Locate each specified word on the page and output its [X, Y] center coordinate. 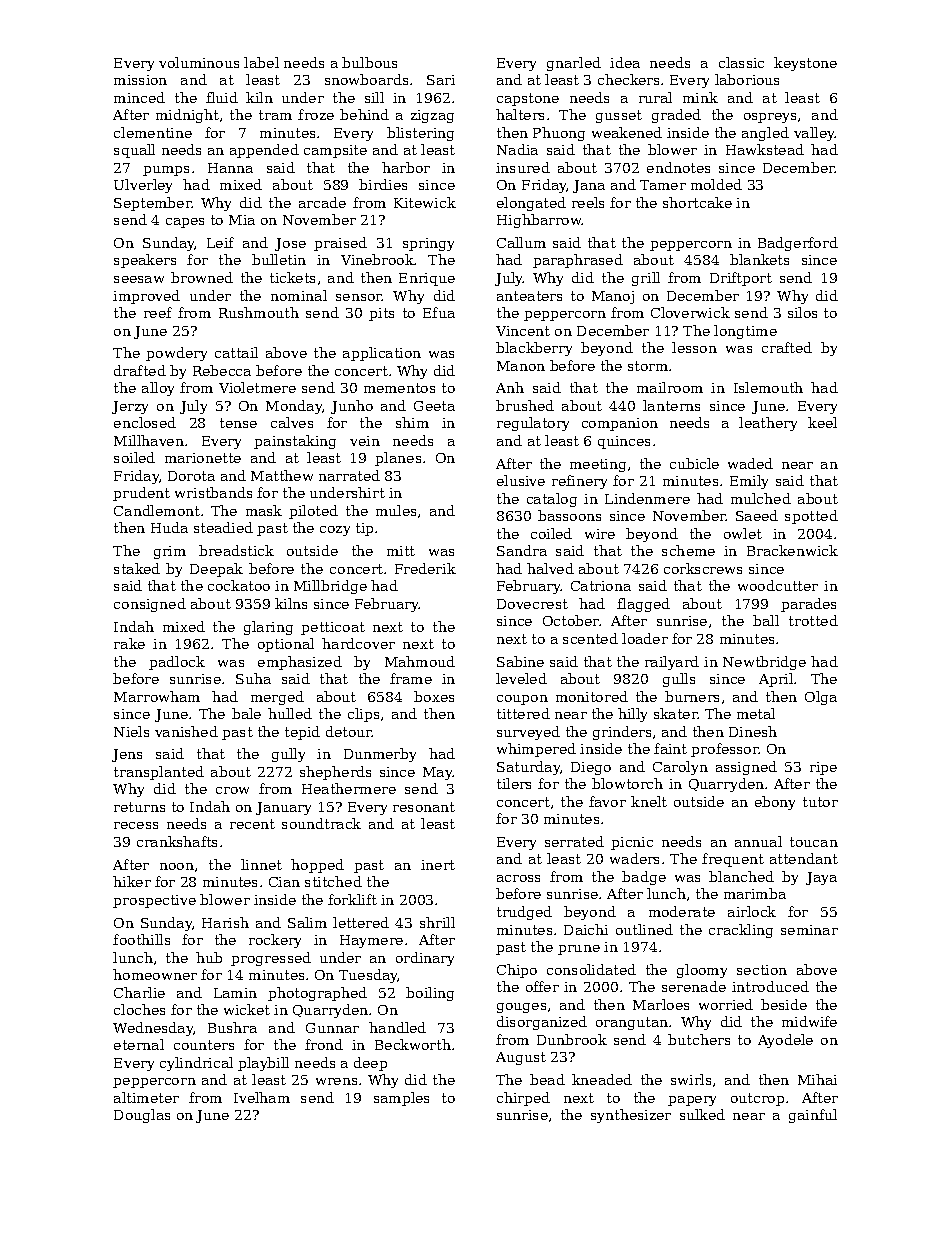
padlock [177, 663]
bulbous [369, 62]
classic [741, 62]
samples [401, 1099]
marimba [755, 893]
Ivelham [262, 1097]
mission [140, 80]
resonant [424, 807]
